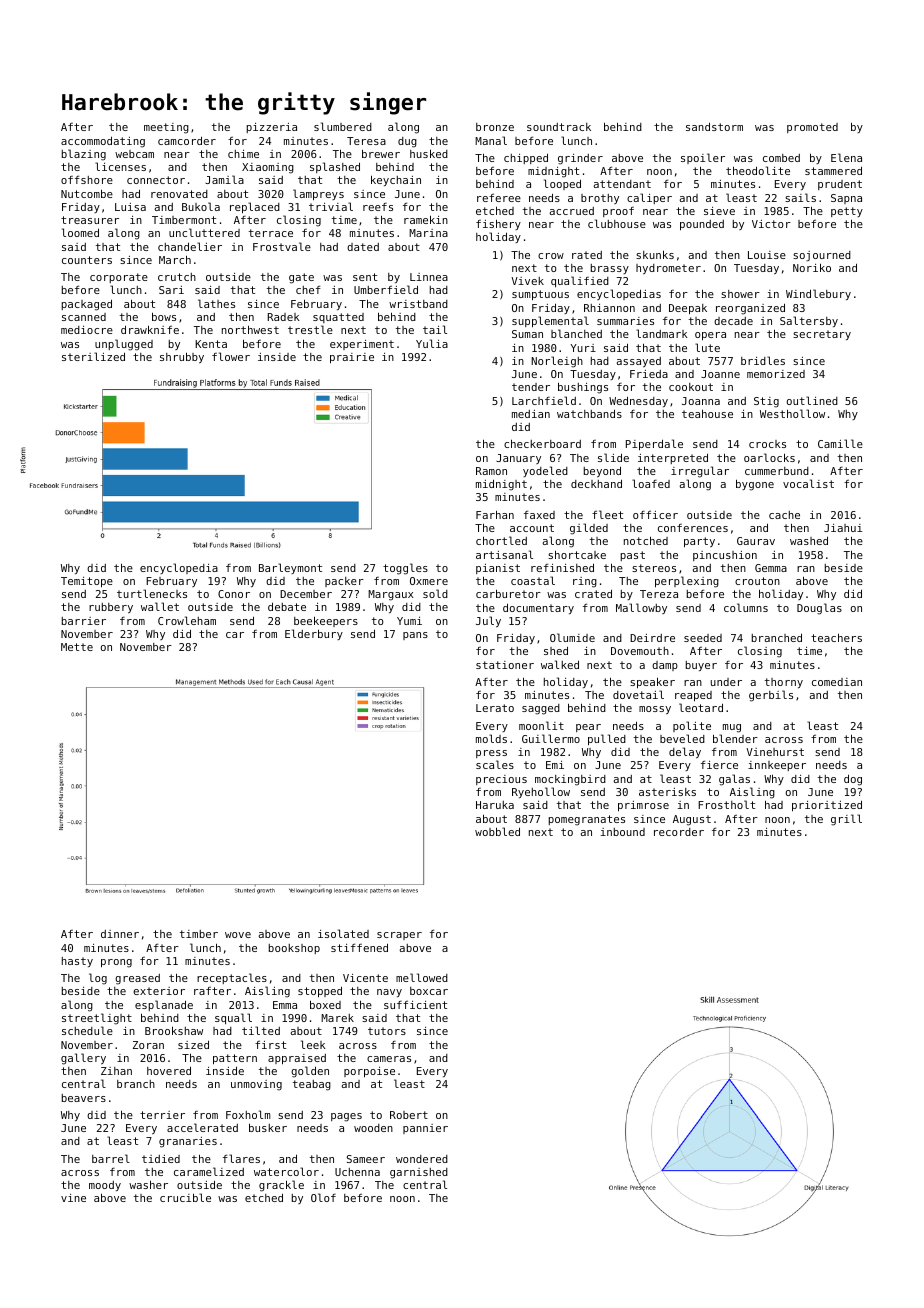  Describe the element at coordinates (224, 179) in the image. I see `Jamila` at that location.
